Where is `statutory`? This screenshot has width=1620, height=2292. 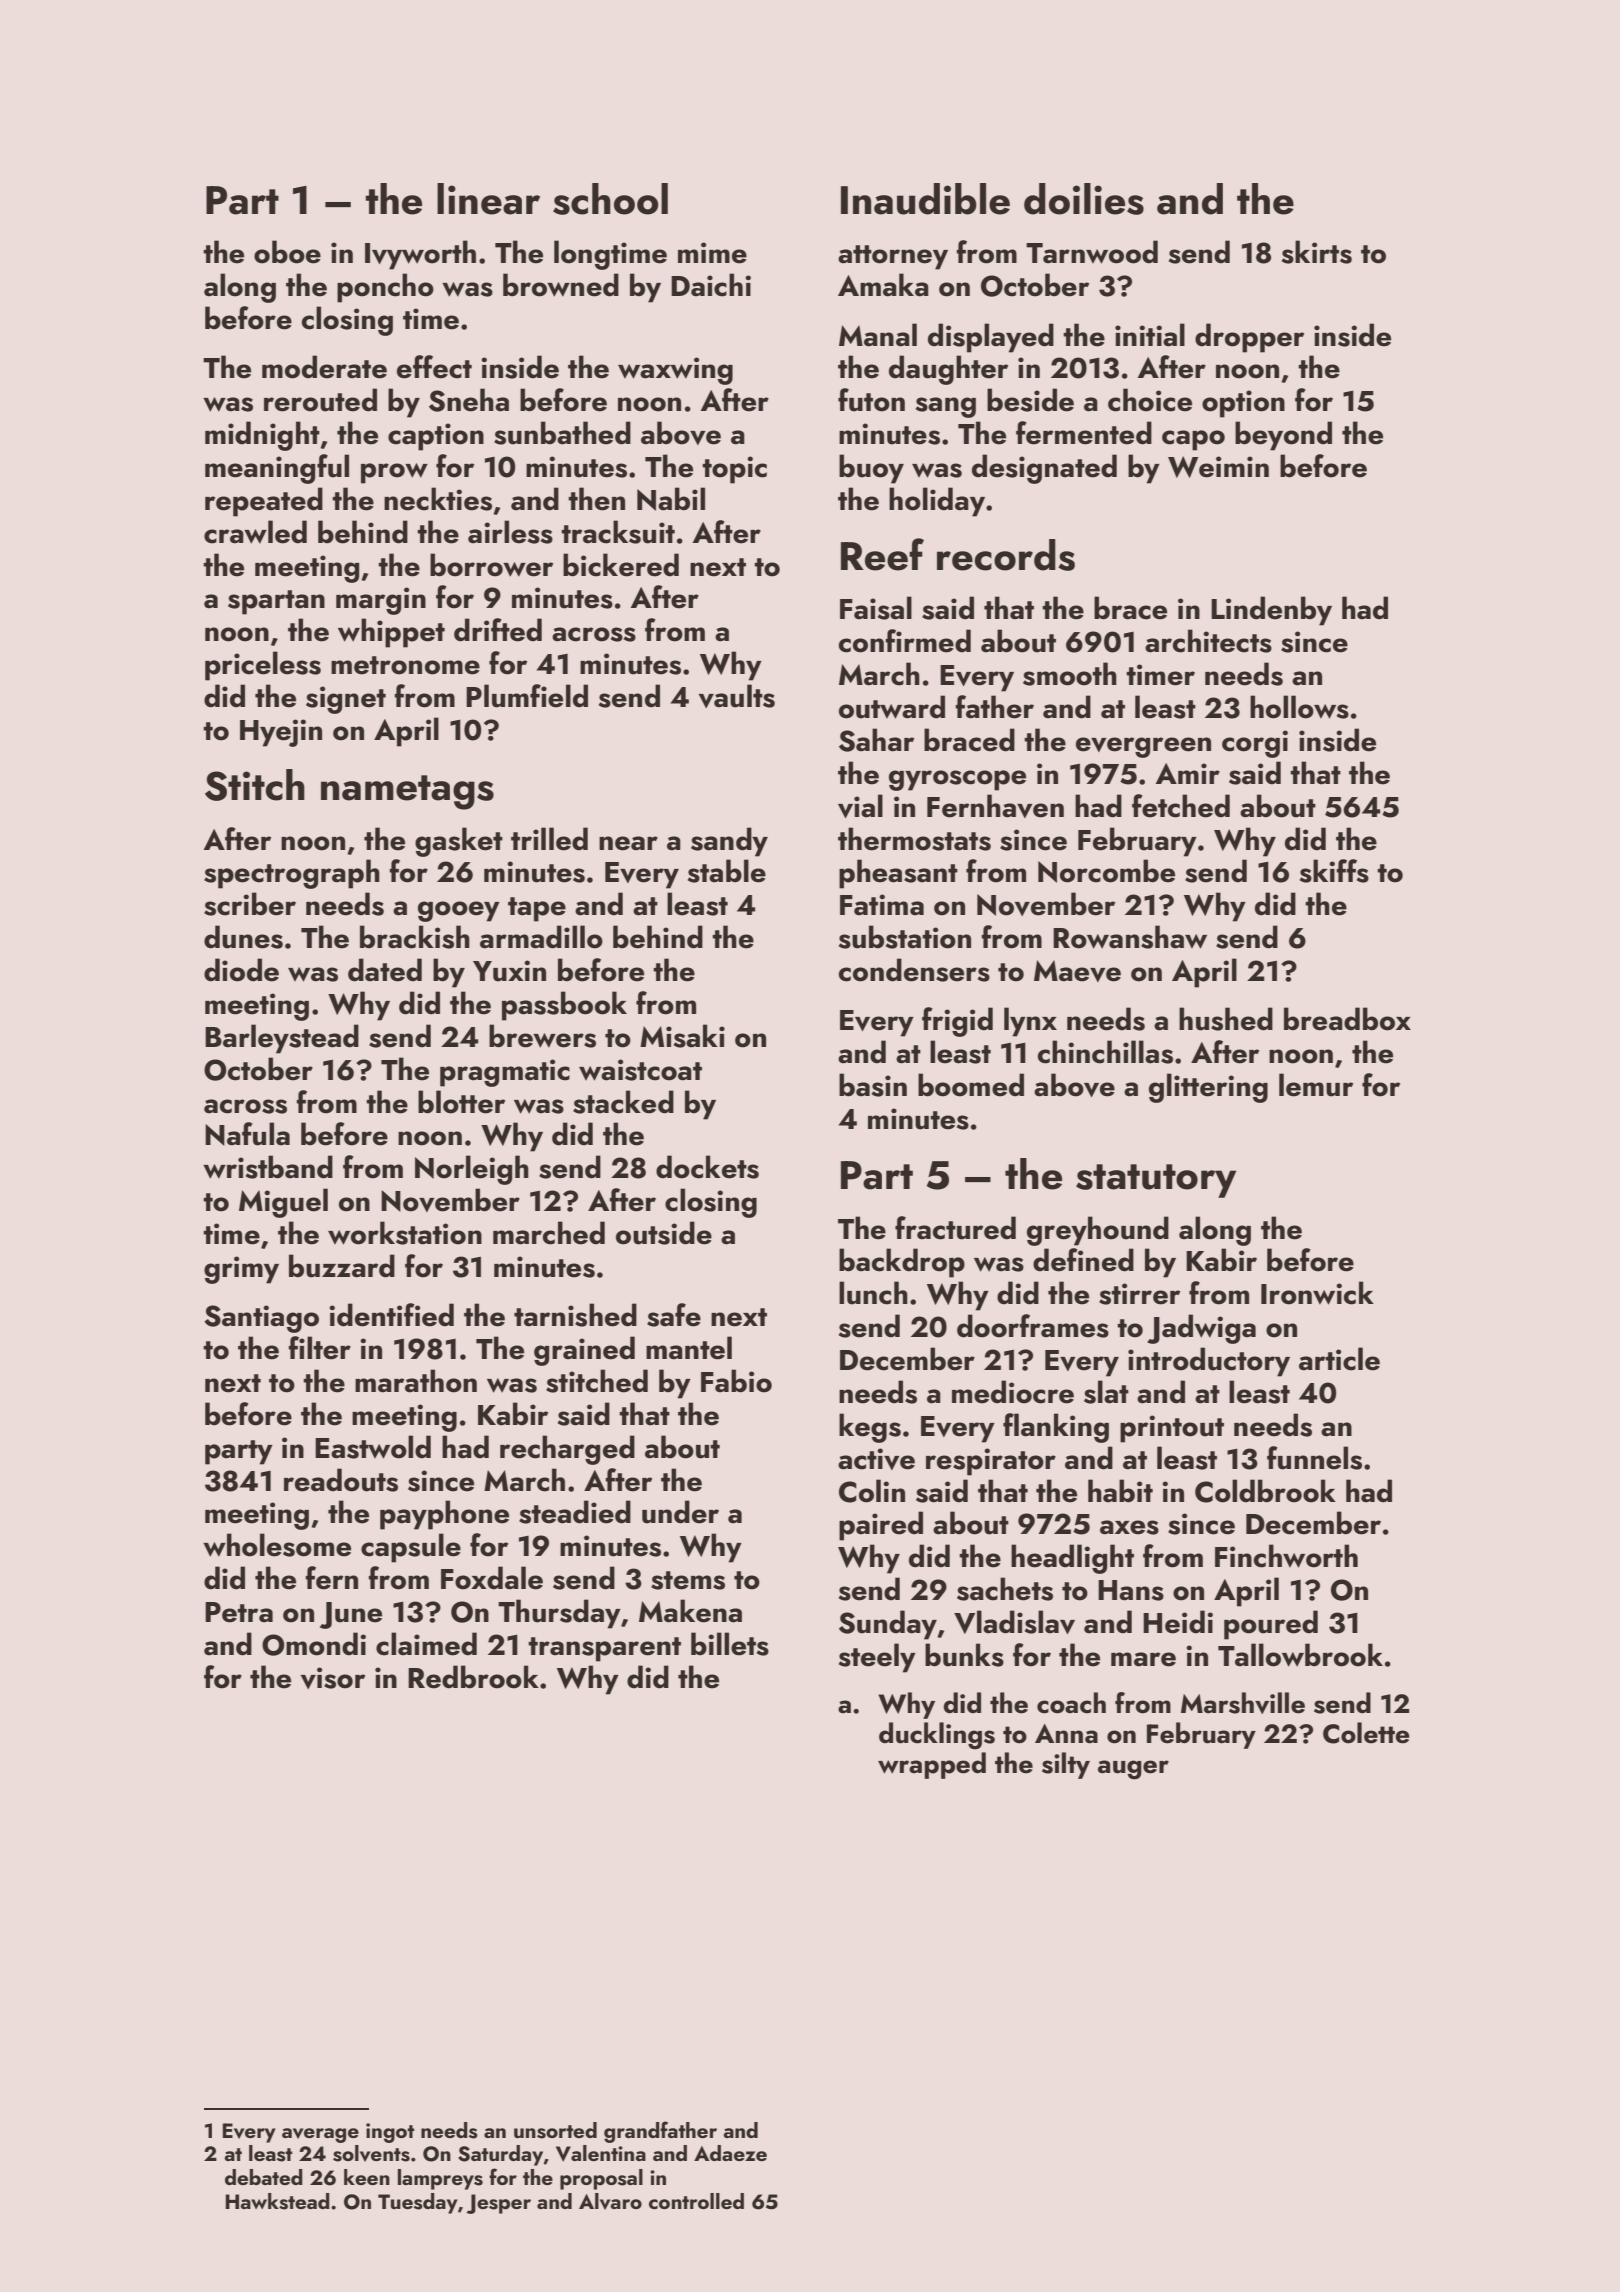 statutory is located at coordinates (1156, 1181).
